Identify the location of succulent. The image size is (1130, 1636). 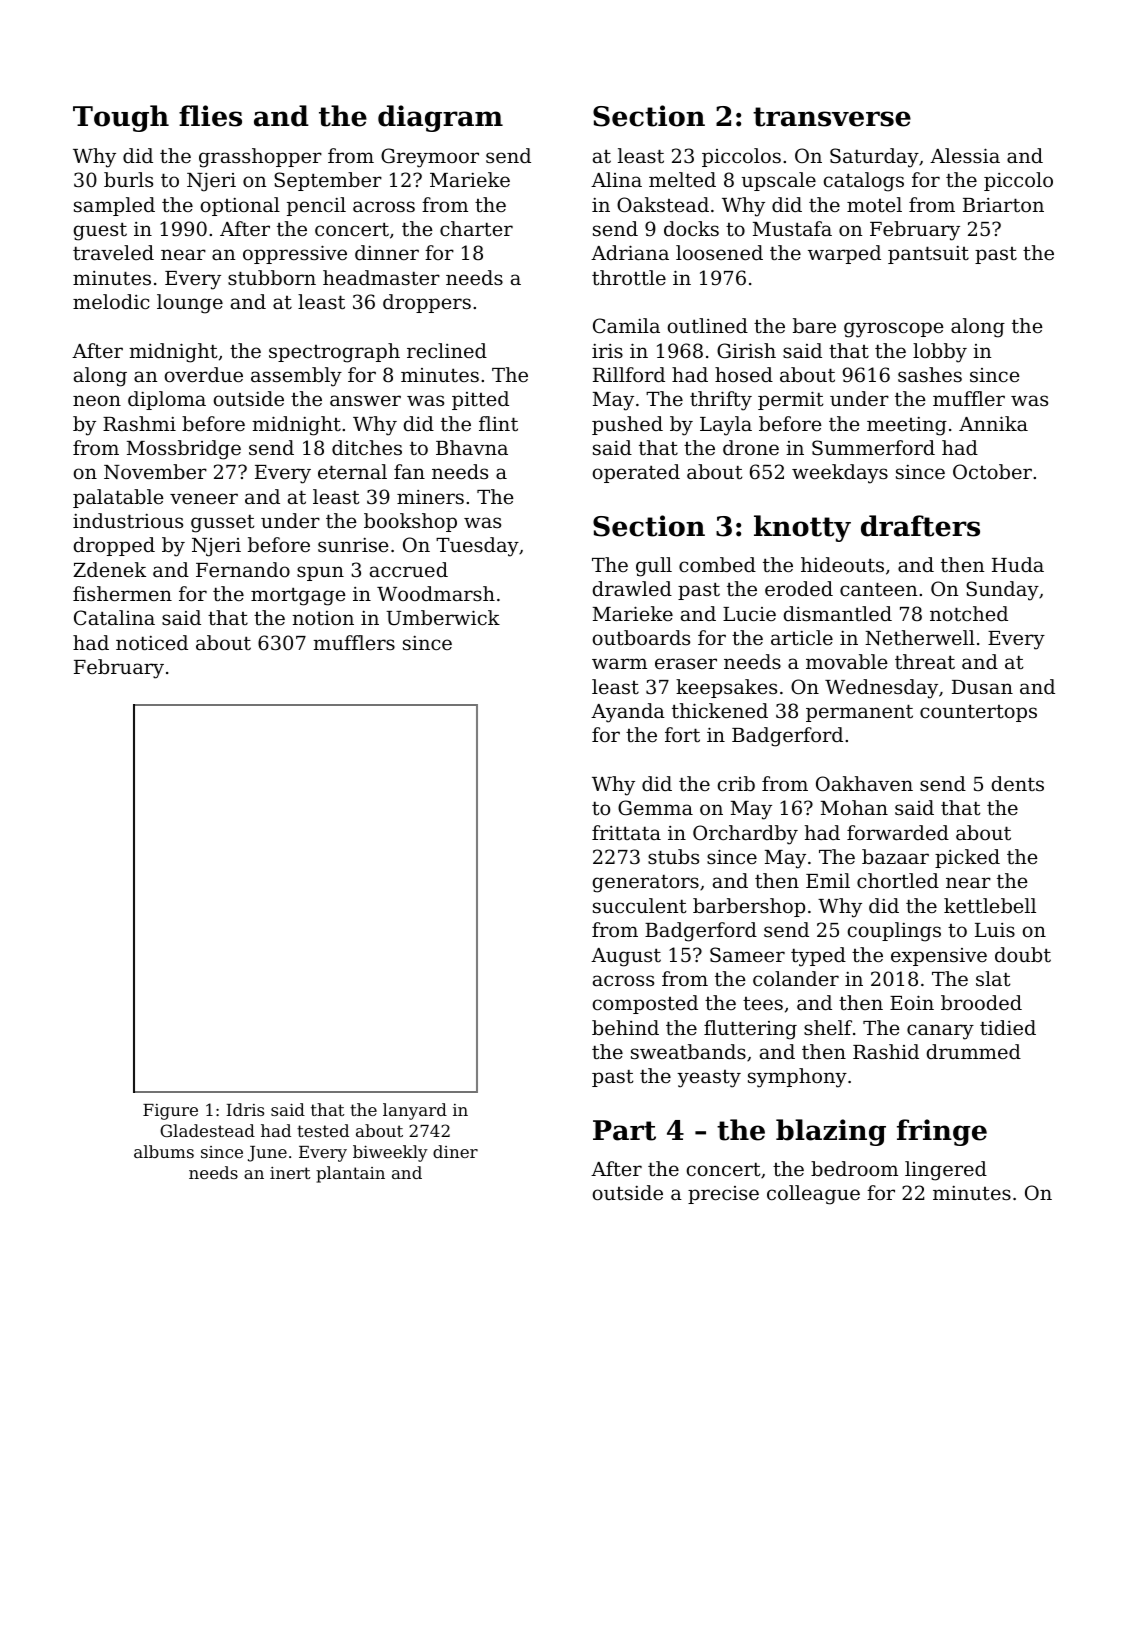
(639, 905).
